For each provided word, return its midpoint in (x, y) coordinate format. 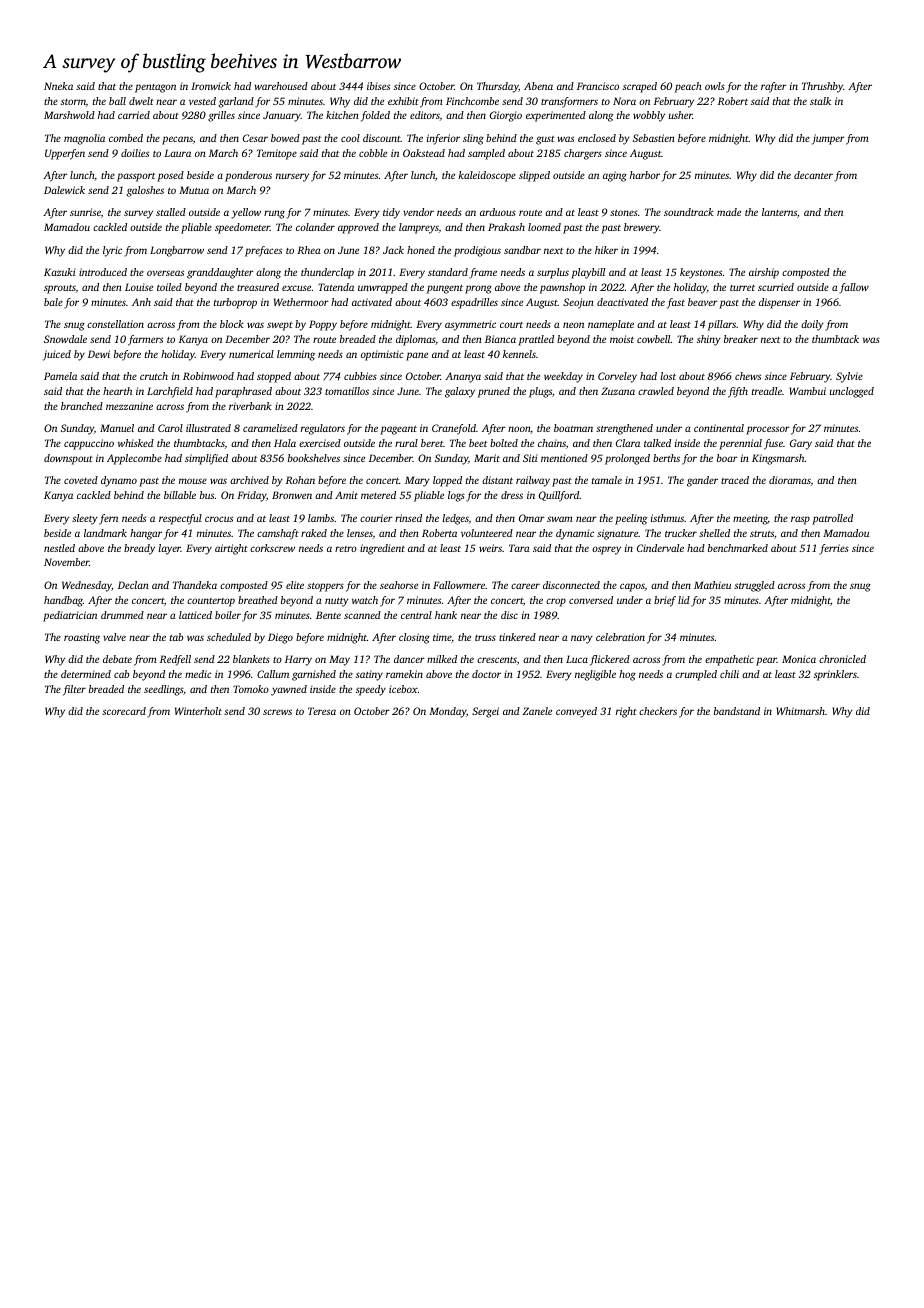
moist (622, 339)
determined (86, 674)
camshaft (278, 534)
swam (560, 519)
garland (236, 102)
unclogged (852, 392)
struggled (754, 586)
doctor (486, 674)
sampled (486, 154)
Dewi (99, 354)
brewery (642, 228)
